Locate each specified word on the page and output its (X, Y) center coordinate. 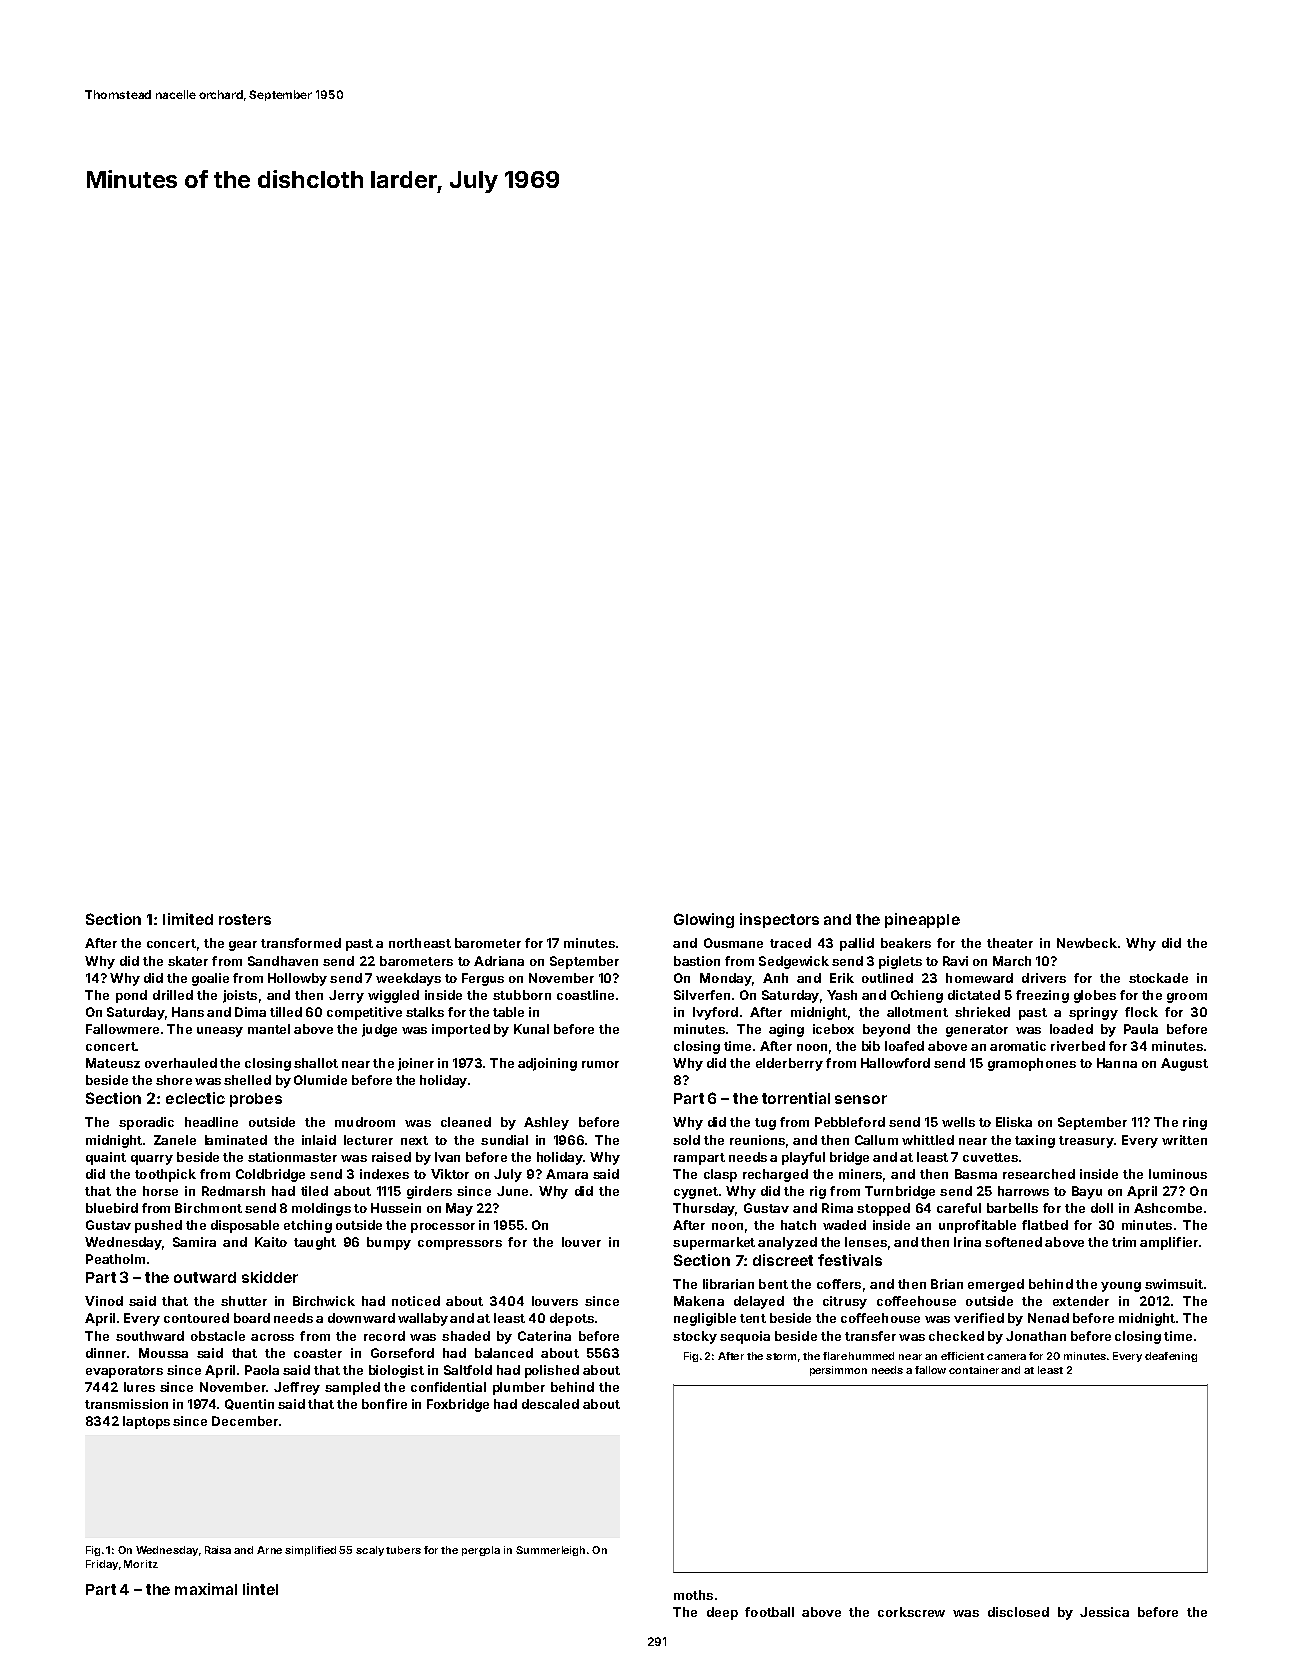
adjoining (547, 1064)
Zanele (175, 1140)
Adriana (499, 961)
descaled (550, 1404)
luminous (1178, 1174)
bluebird (112, 1208)
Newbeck (1087, 943)
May (459, 1209)
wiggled (393, 996)
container (974, 1370)
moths (693, 1595)
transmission (126, 1404)
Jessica (1104, 1612)
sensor (861, 1099)
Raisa (218, 1550)
